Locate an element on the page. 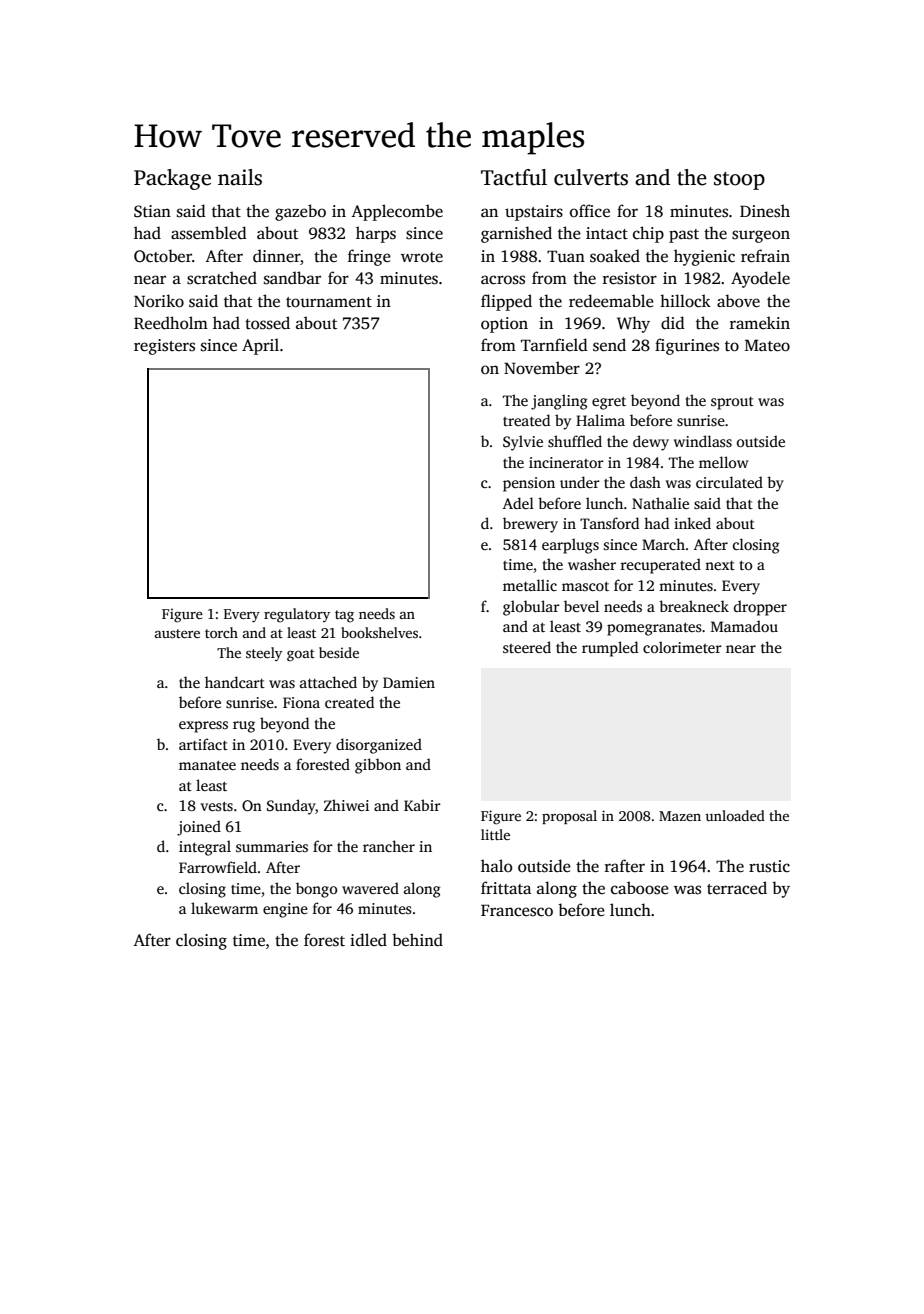  proposal is located at coordinates (569, 817).
